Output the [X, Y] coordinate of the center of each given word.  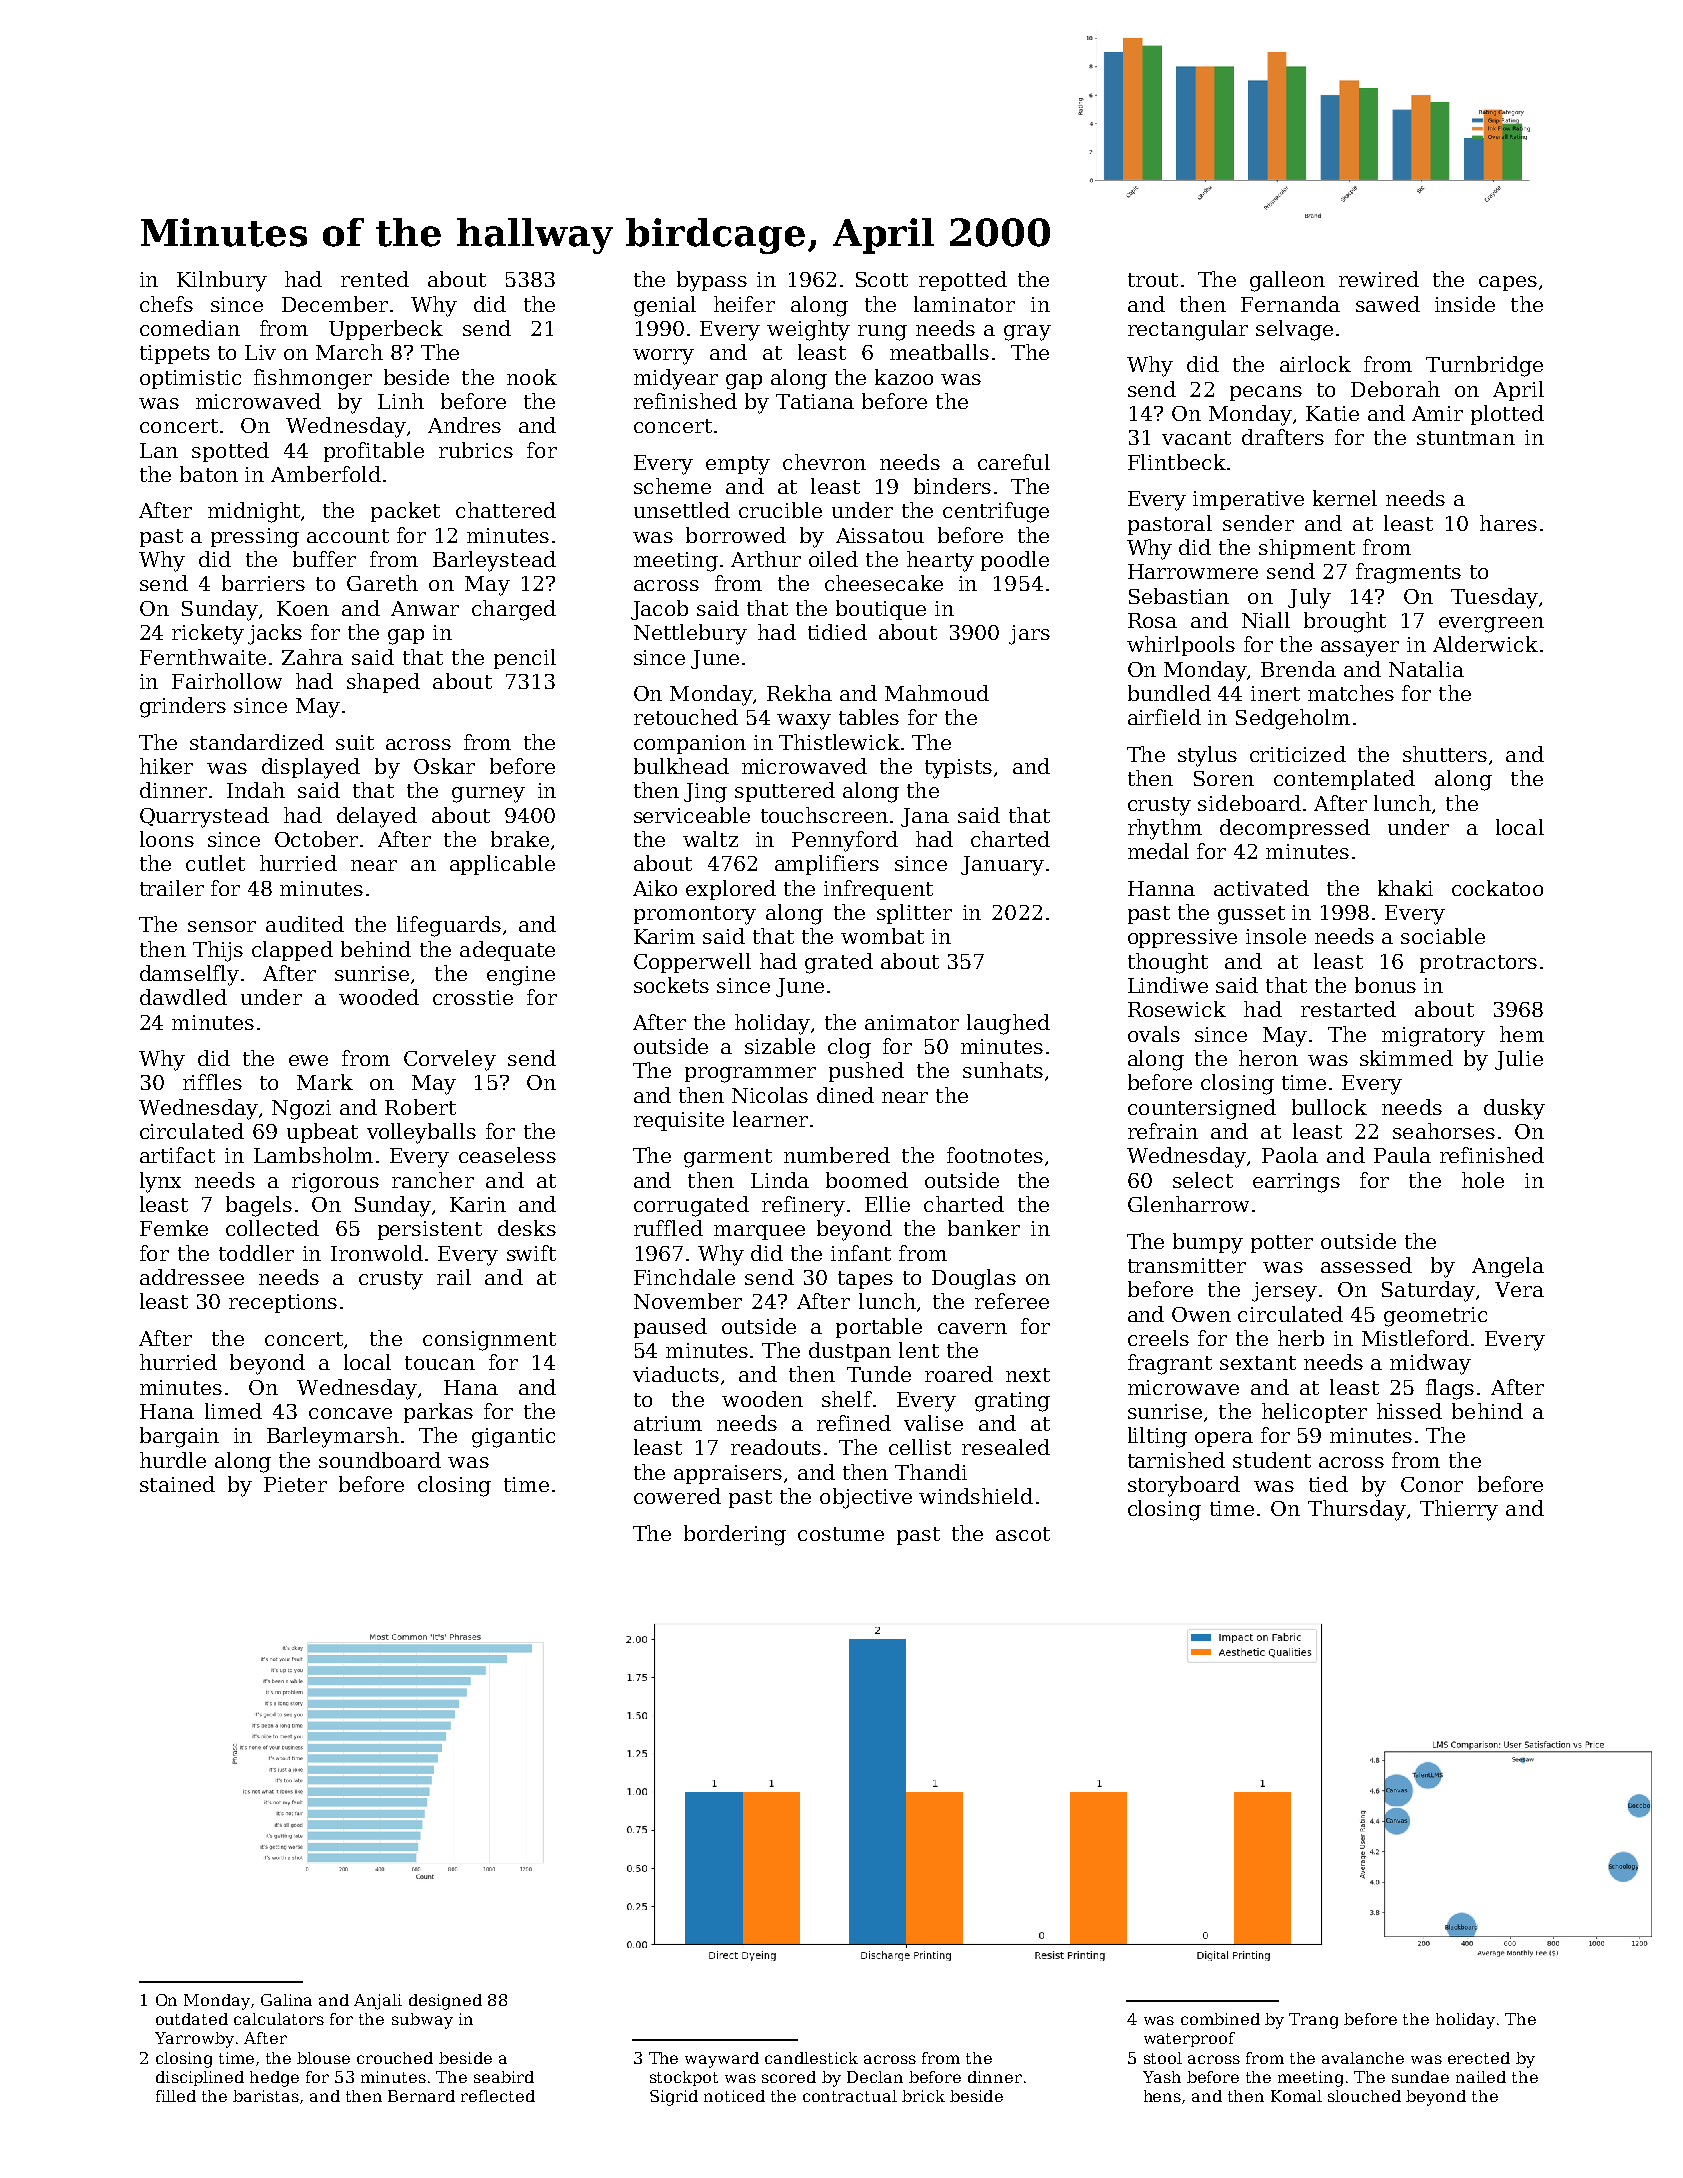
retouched [686, 717]
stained [177, 1484]
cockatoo [1497, 888]
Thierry [1459, 1510]
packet [405, 512]
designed [445, 2002]
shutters [1445, 754]
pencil [525, 659]
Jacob [659, 610]
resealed [1006, 1447]
